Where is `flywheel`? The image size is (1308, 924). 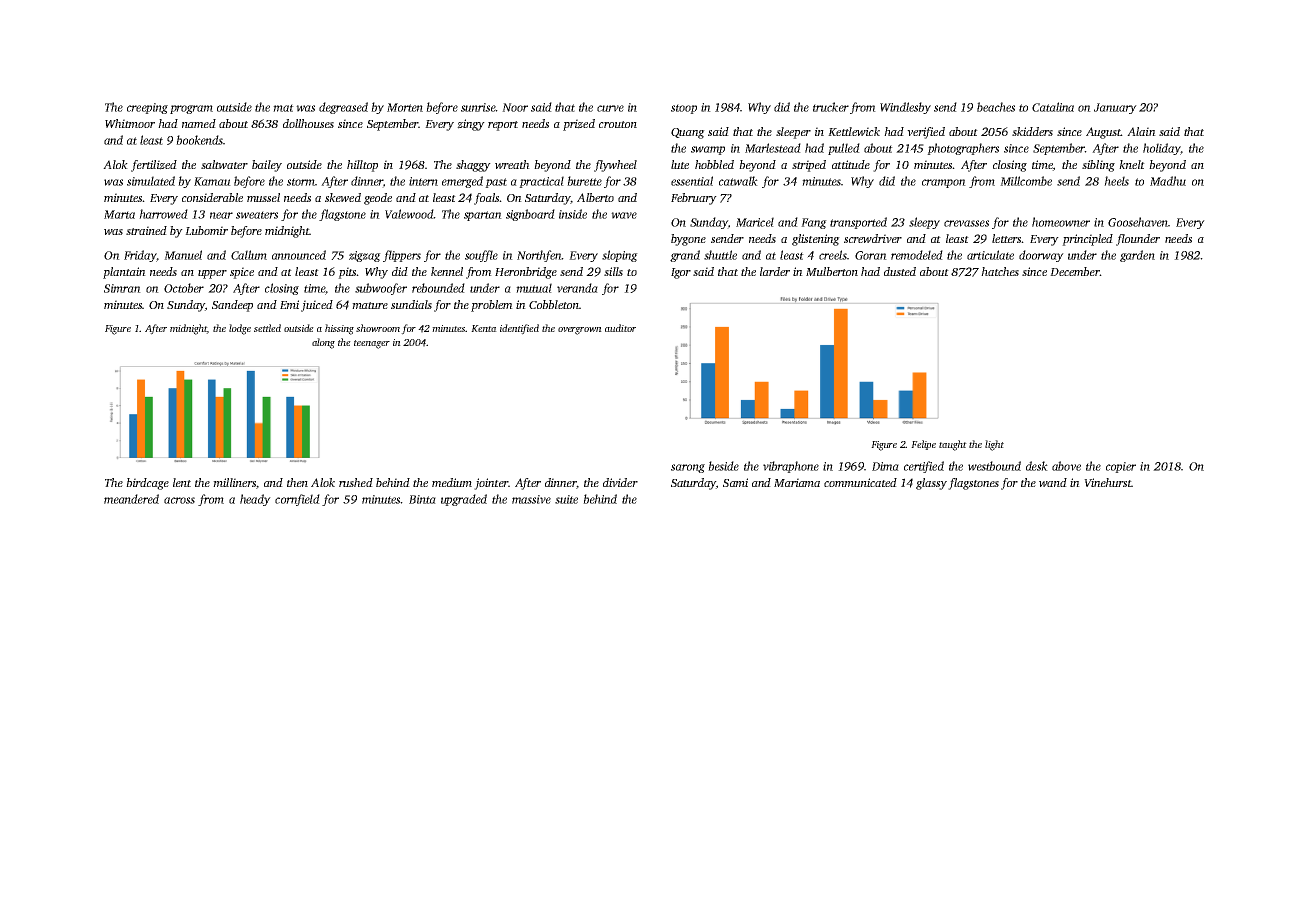 flywheel is located at coordinates (615, 166).
